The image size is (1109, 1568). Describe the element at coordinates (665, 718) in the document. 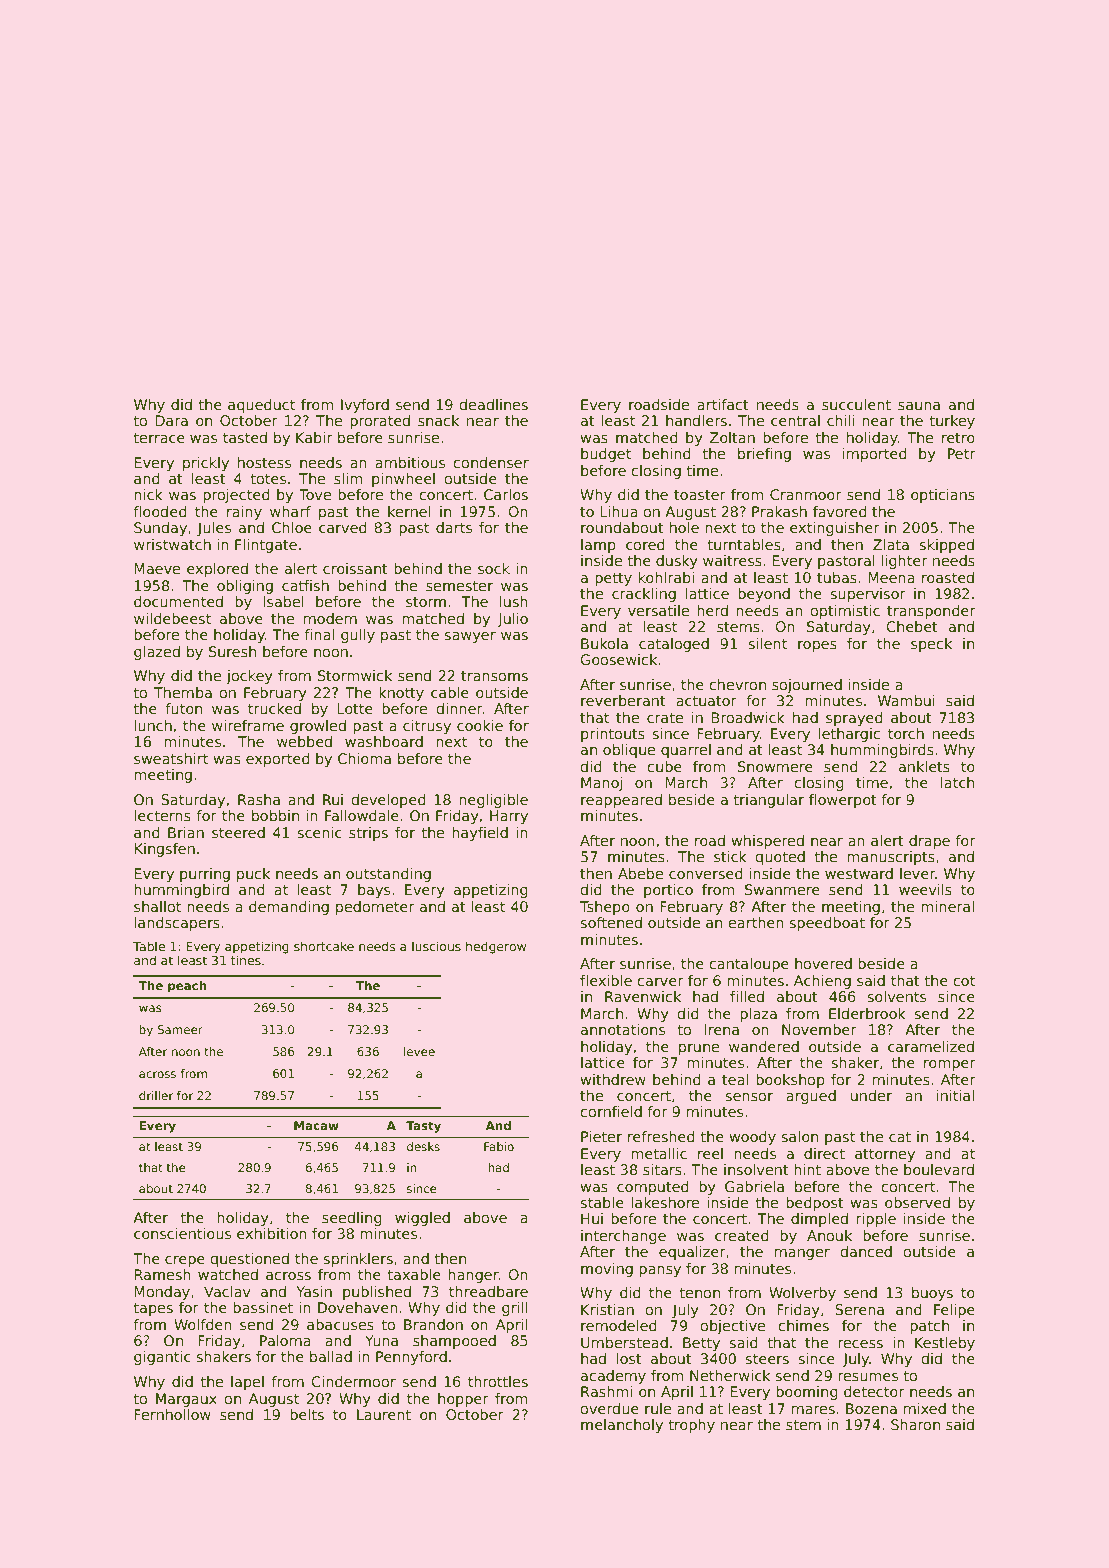

I see `crate` at that location.
